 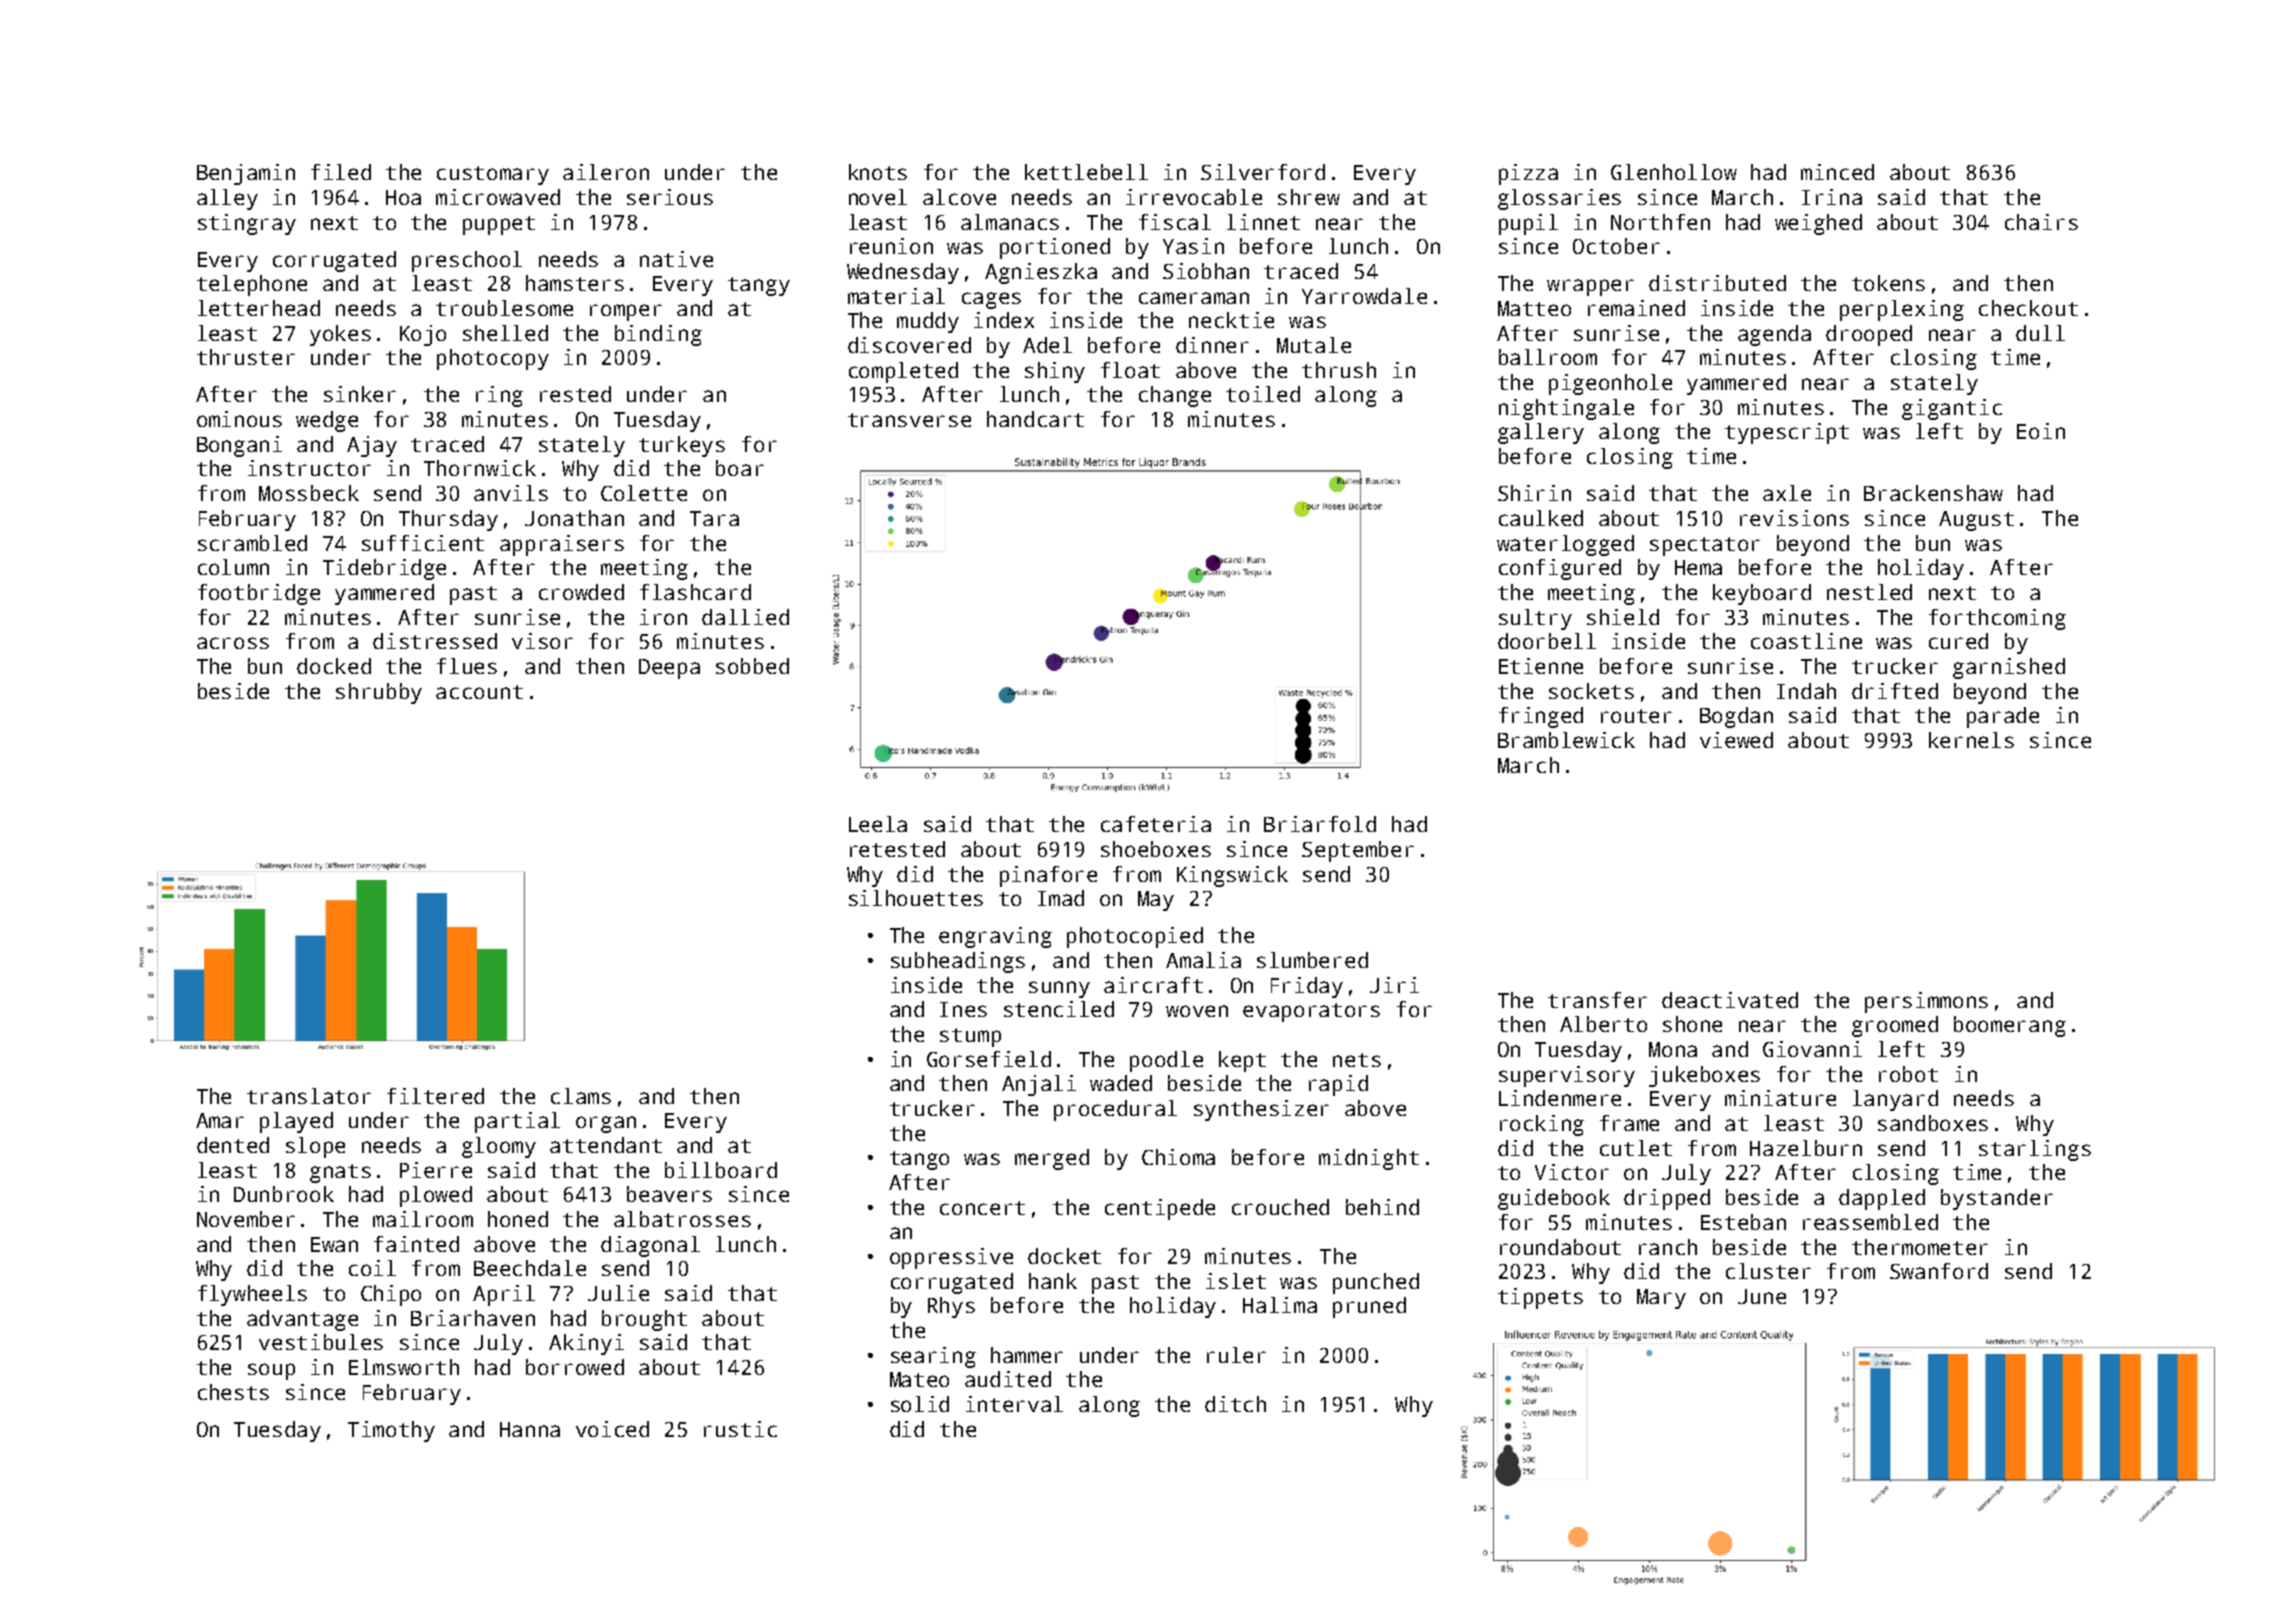 I want to click on Tara, so click(x=714, y=518).
